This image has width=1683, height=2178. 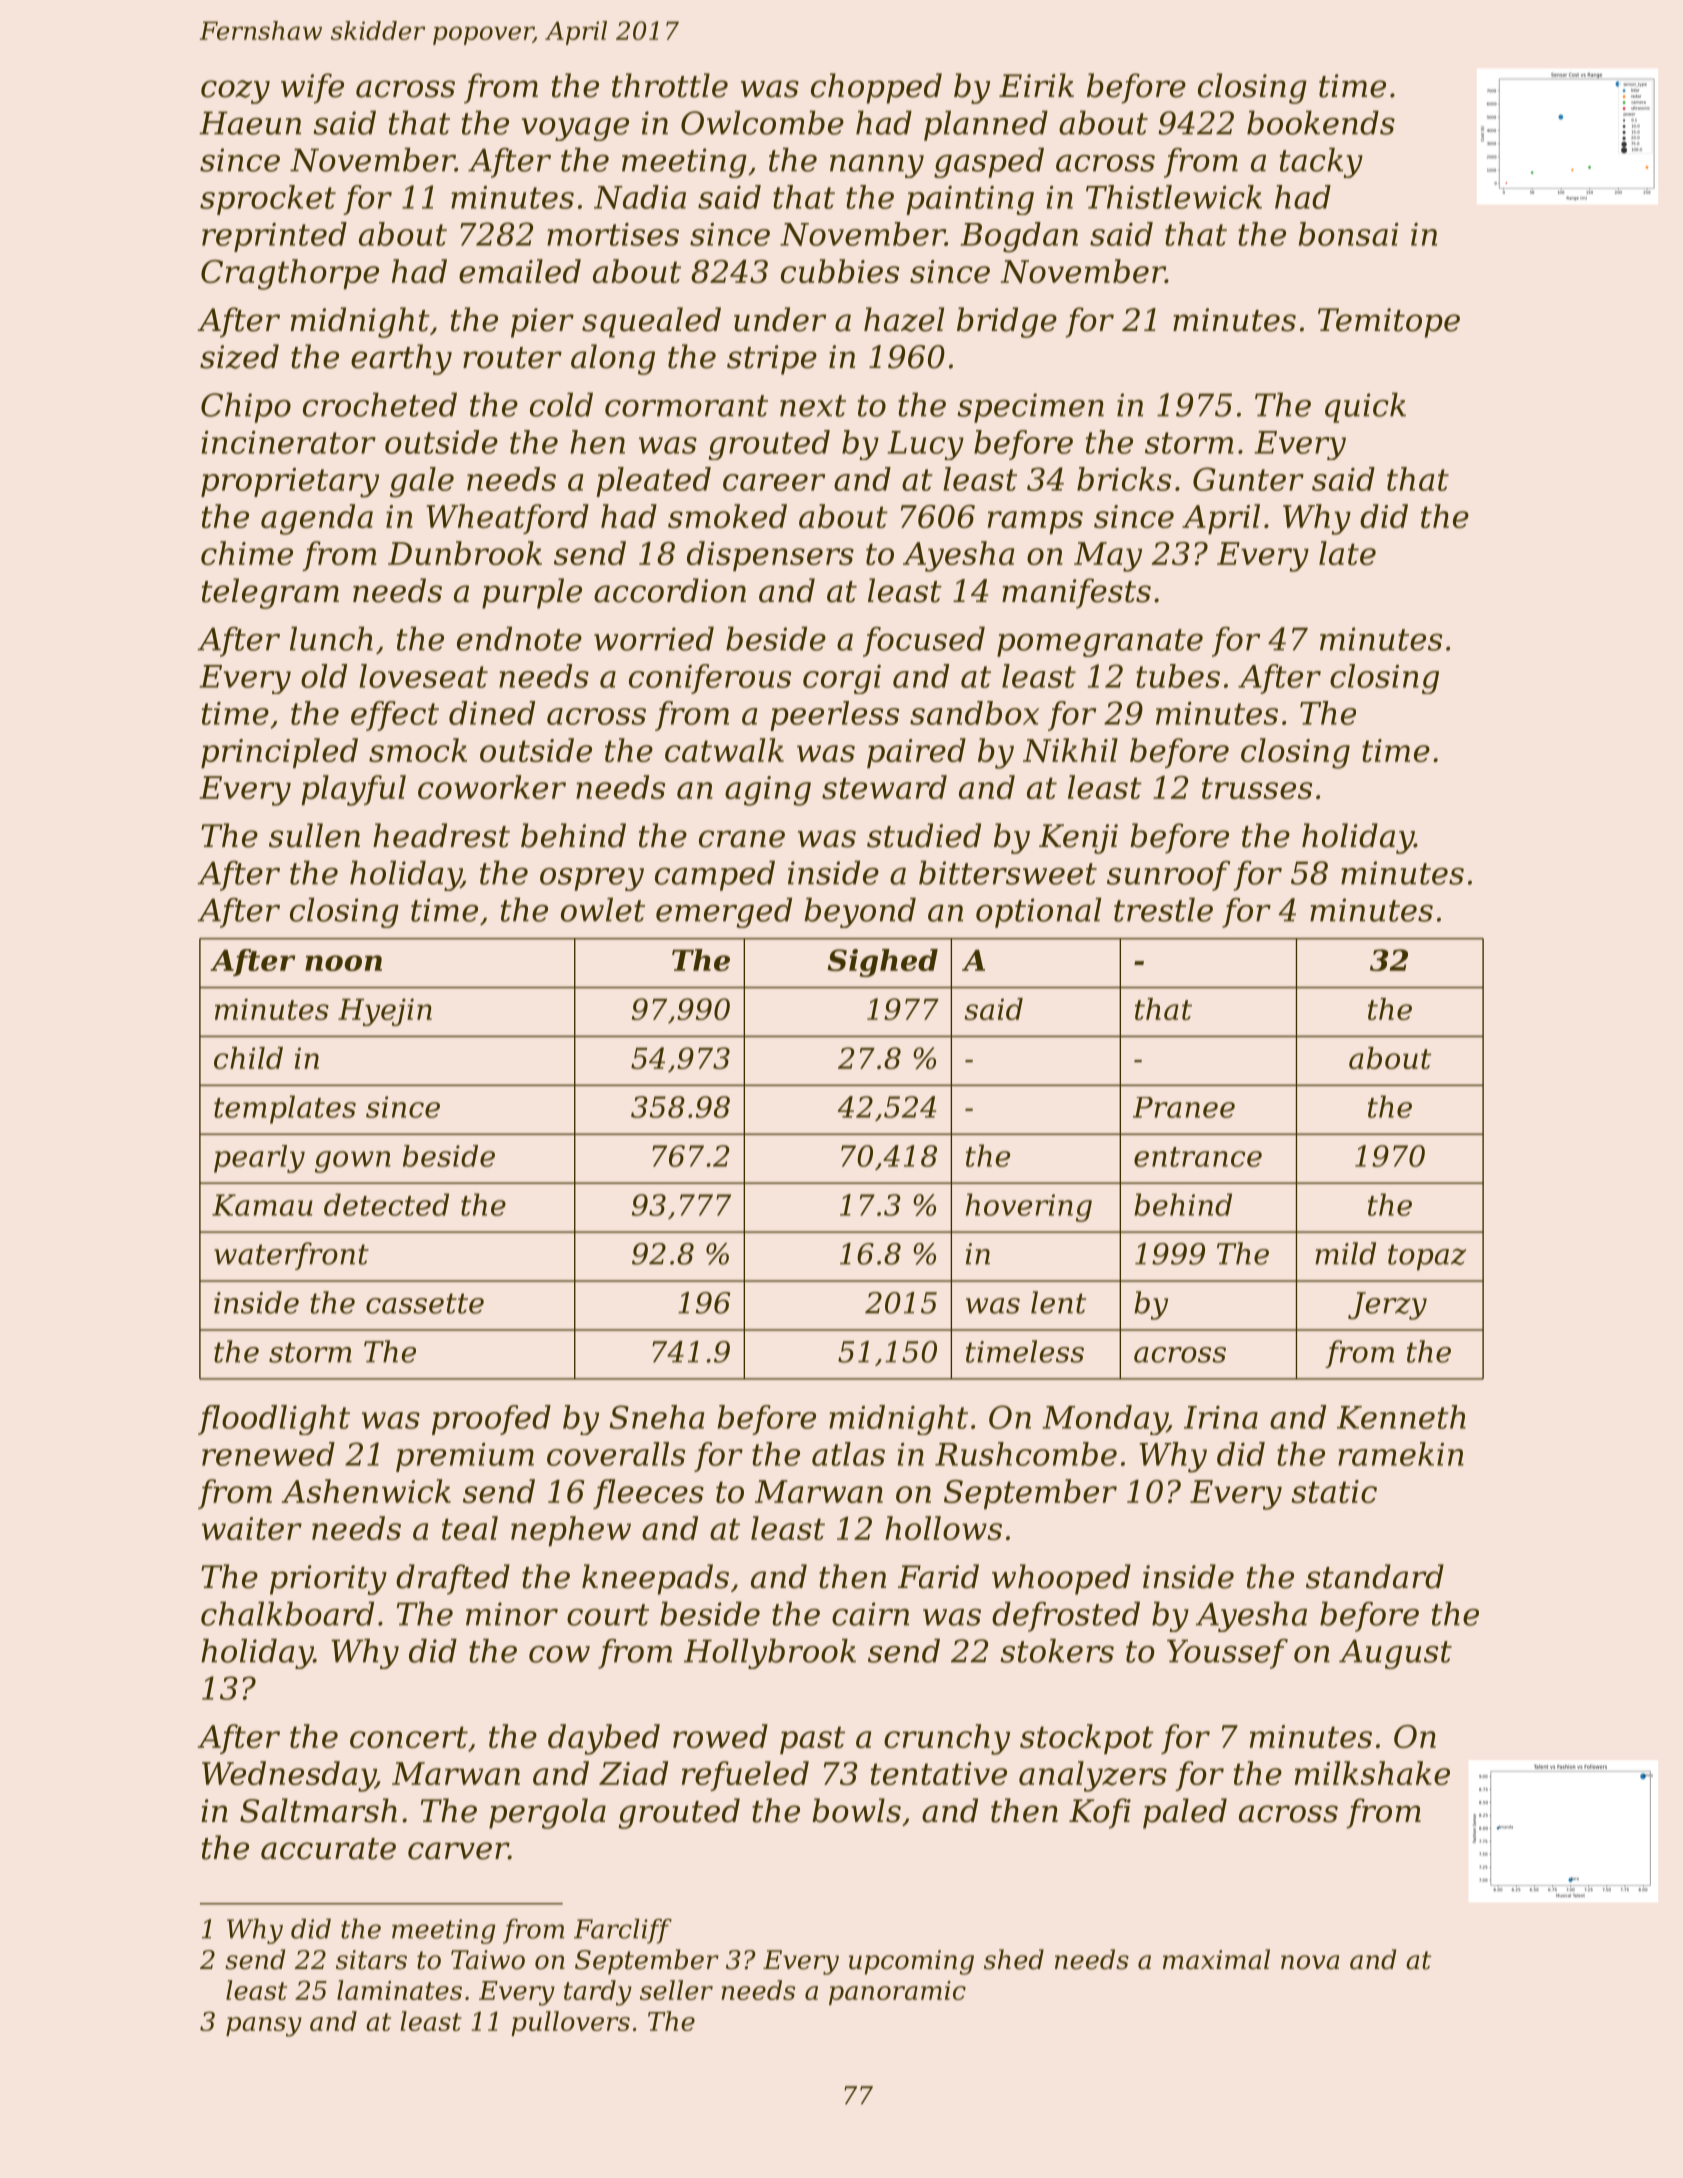 I want to click on Saltmarsh, so click(x=318, y=1810).
